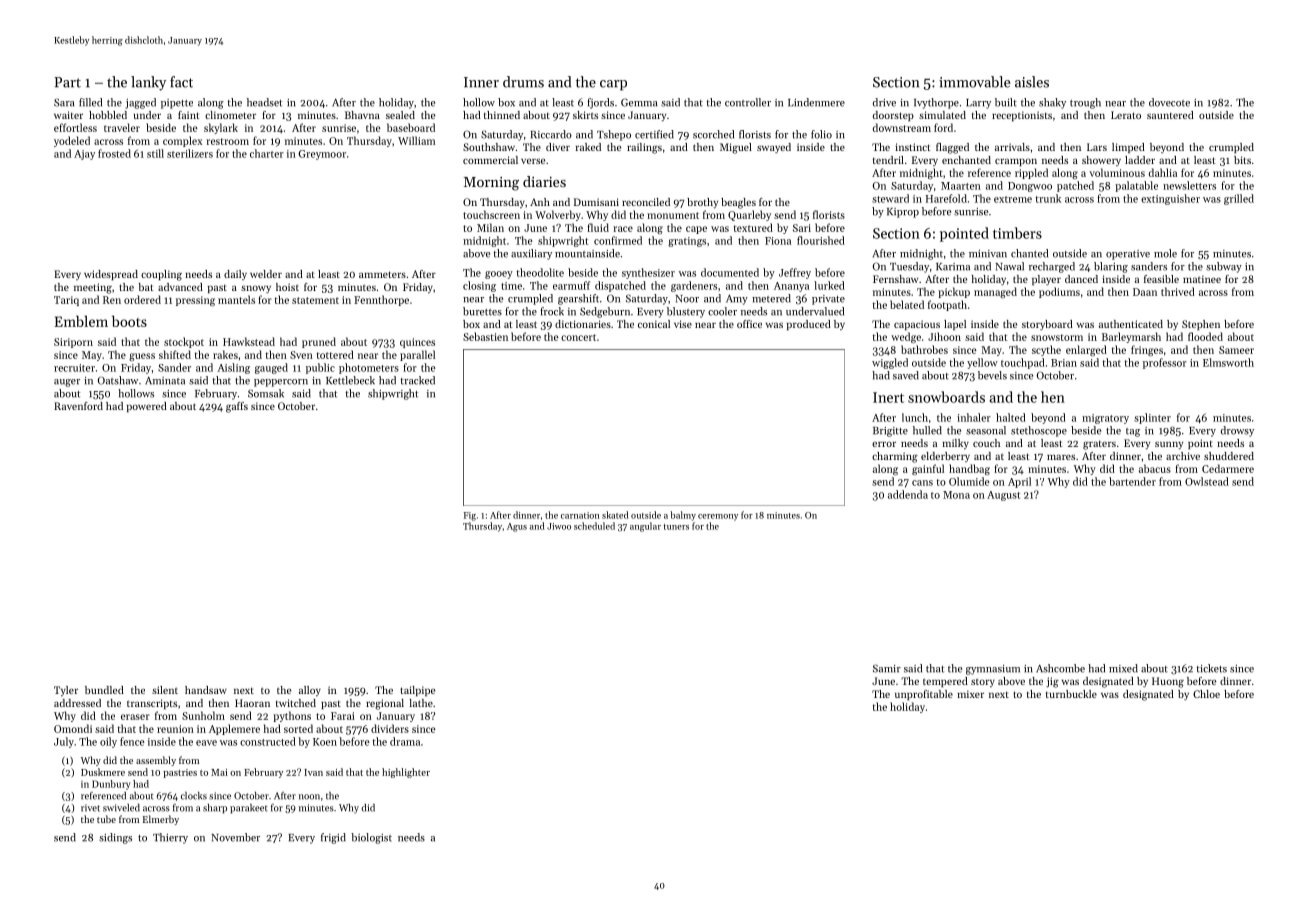 This screenshot has width=1308, height=924. I want to click on biologist, so click(371, 838).
